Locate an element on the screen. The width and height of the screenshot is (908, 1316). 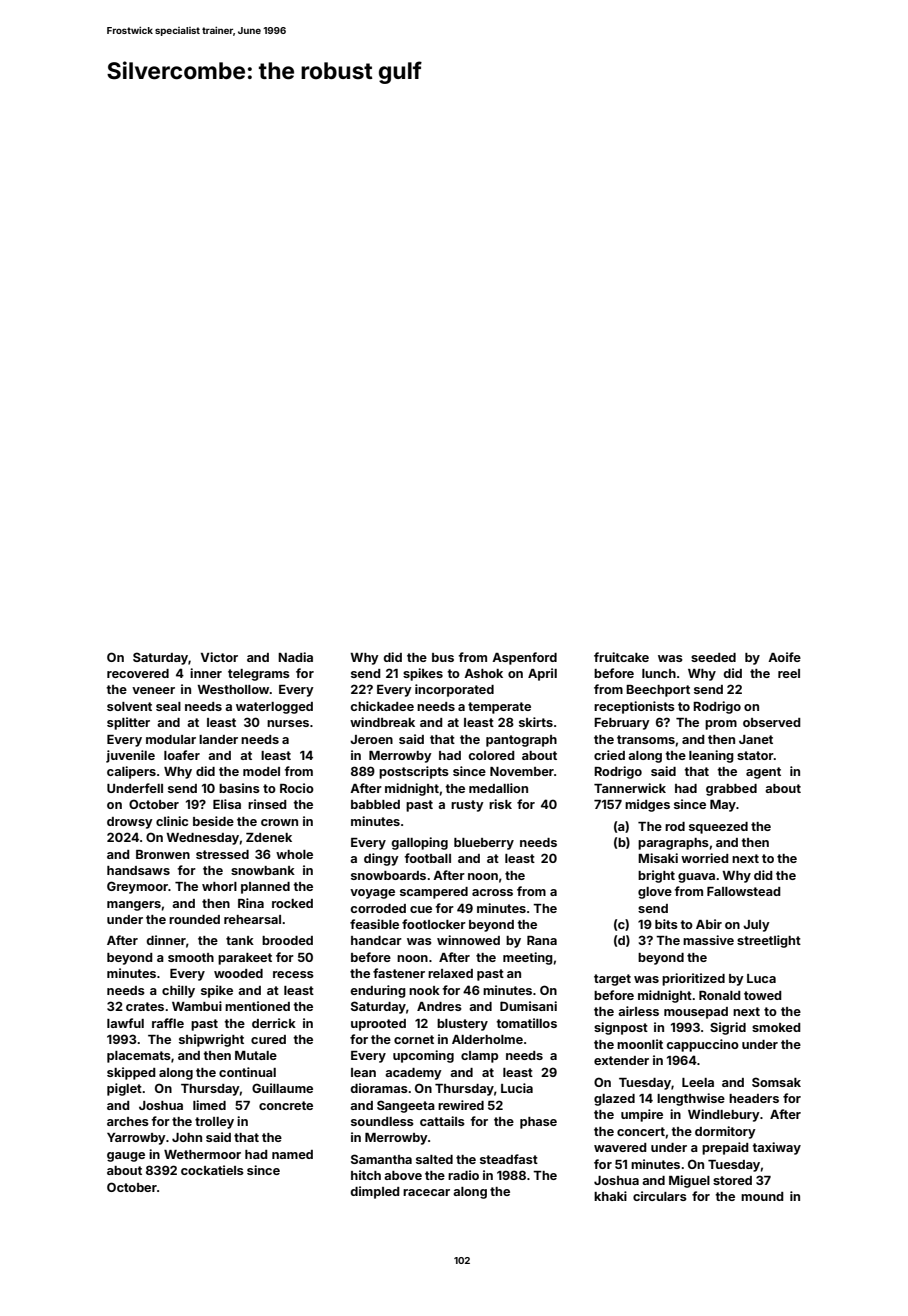
babbled is located at coordinates (375, 804).
